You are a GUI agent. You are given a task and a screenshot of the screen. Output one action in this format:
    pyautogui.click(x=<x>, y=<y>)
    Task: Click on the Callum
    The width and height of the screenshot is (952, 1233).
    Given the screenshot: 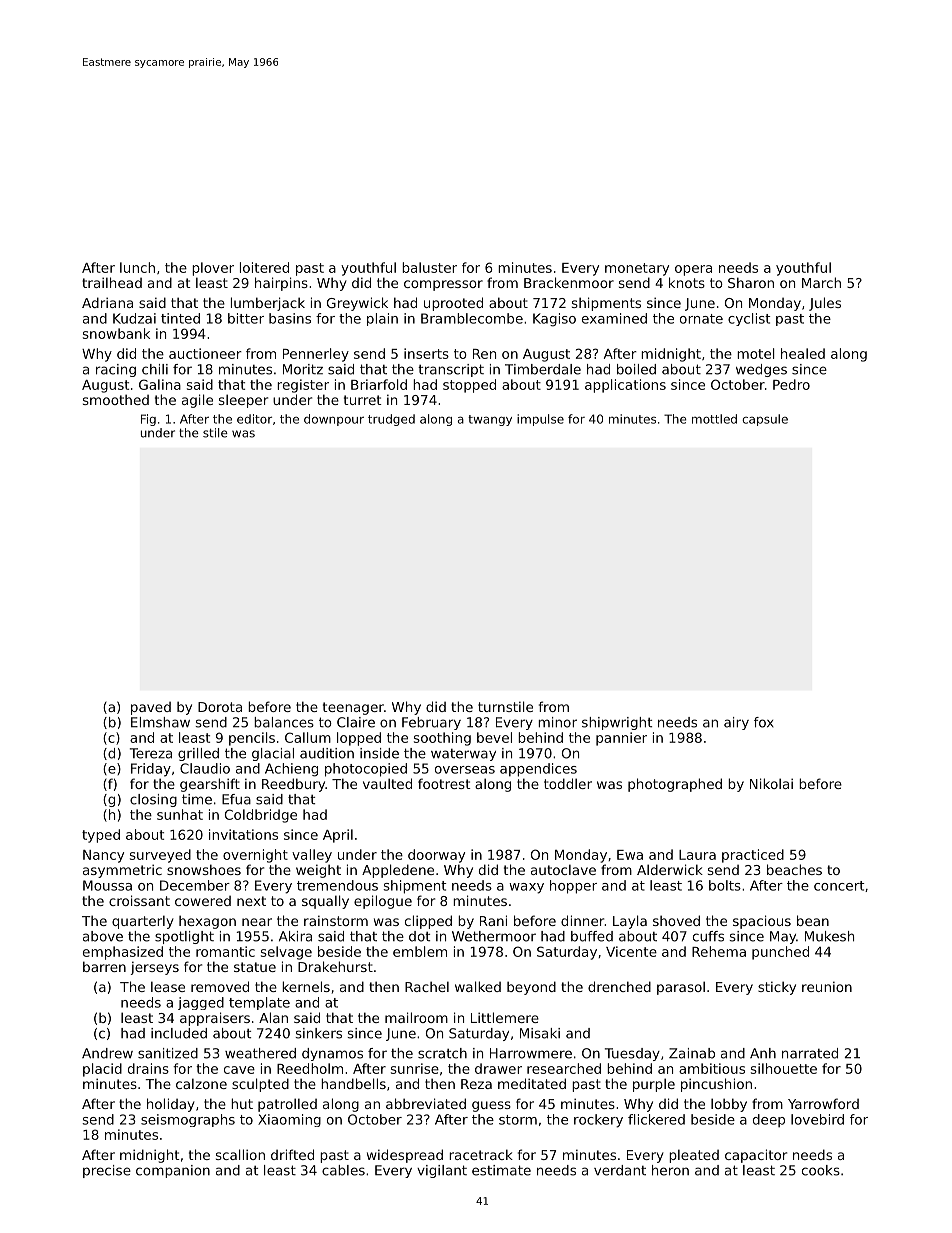 What is the action you would take?
    pyautogui.click(x=308, y=737)
